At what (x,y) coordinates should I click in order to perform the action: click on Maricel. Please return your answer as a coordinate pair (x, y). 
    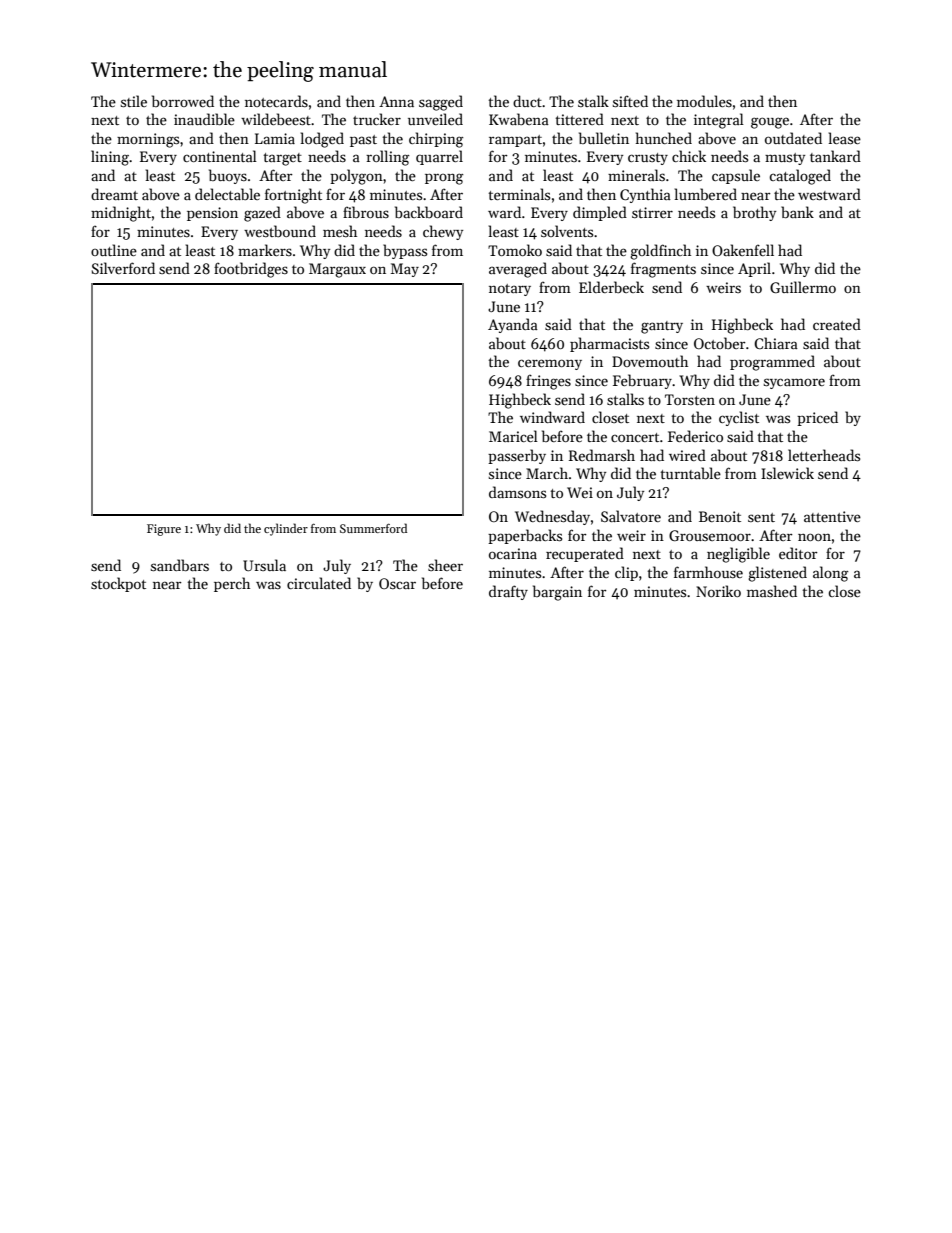
    Looking at the image, I should click on (513, 436).
